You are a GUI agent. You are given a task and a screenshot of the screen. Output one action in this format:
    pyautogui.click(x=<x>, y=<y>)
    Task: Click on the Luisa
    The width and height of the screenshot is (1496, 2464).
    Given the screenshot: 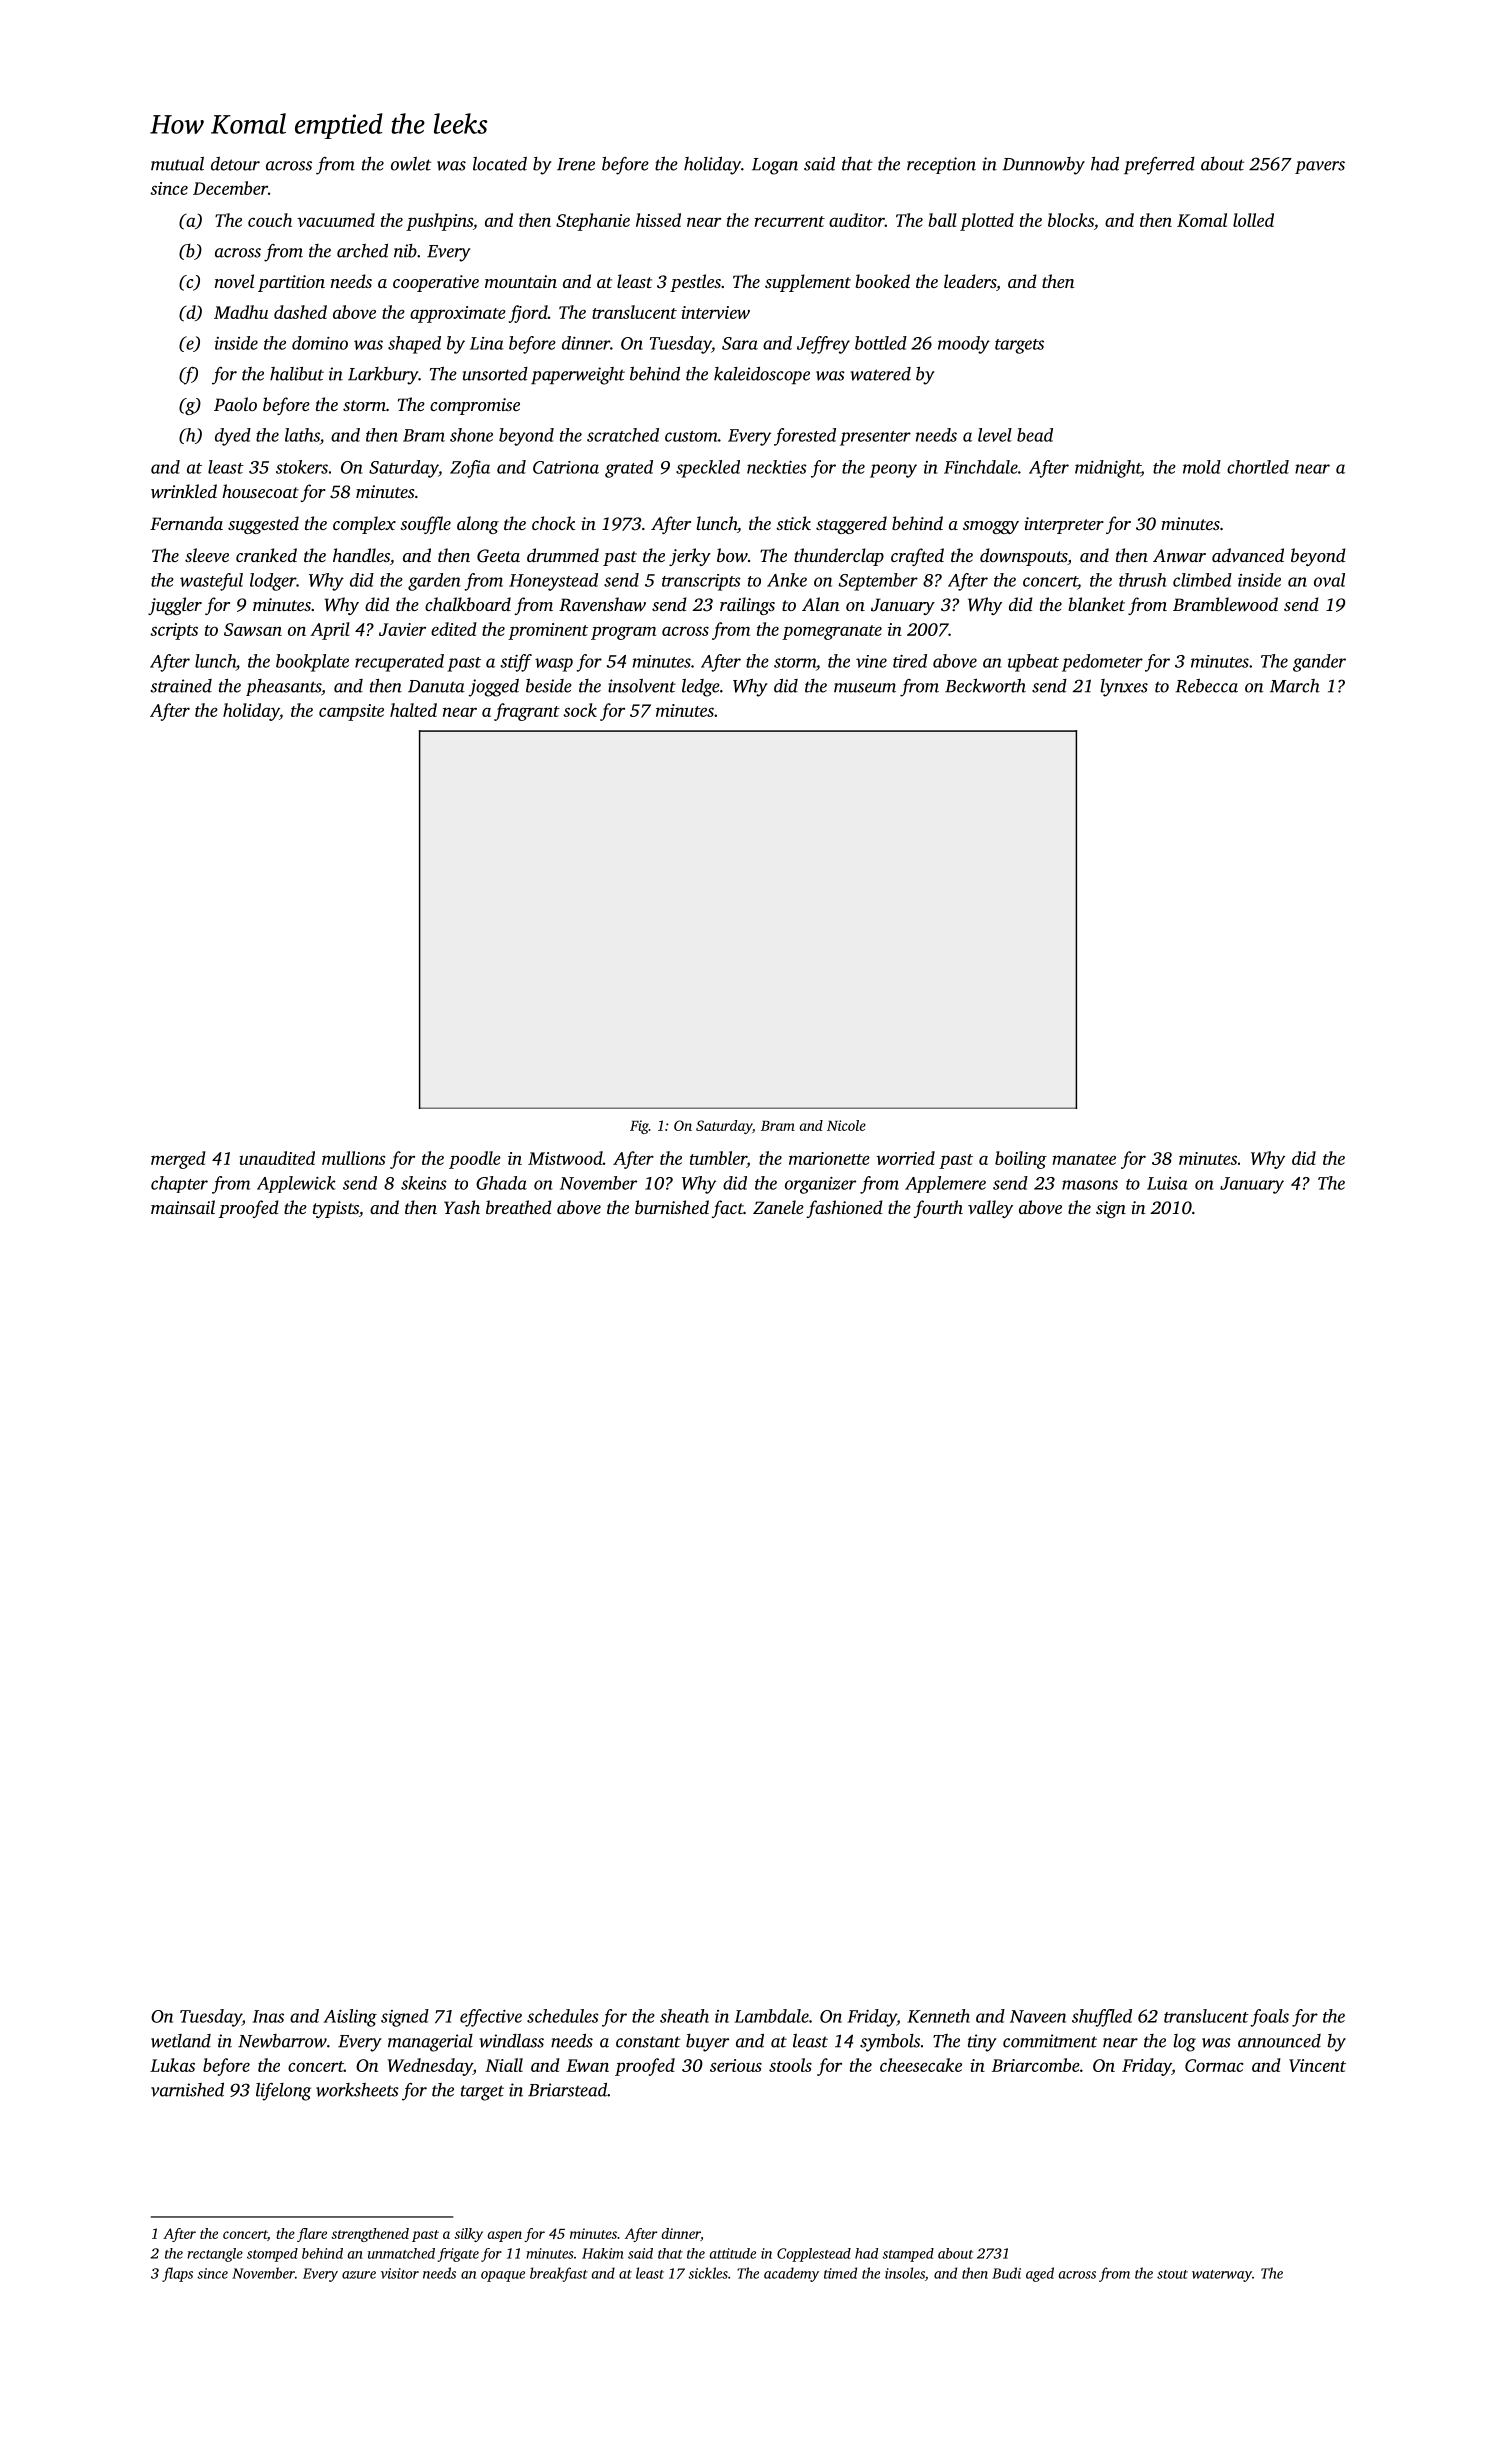 What is the action you would take?
    pyautogui.click(x=1167, y=1183)
